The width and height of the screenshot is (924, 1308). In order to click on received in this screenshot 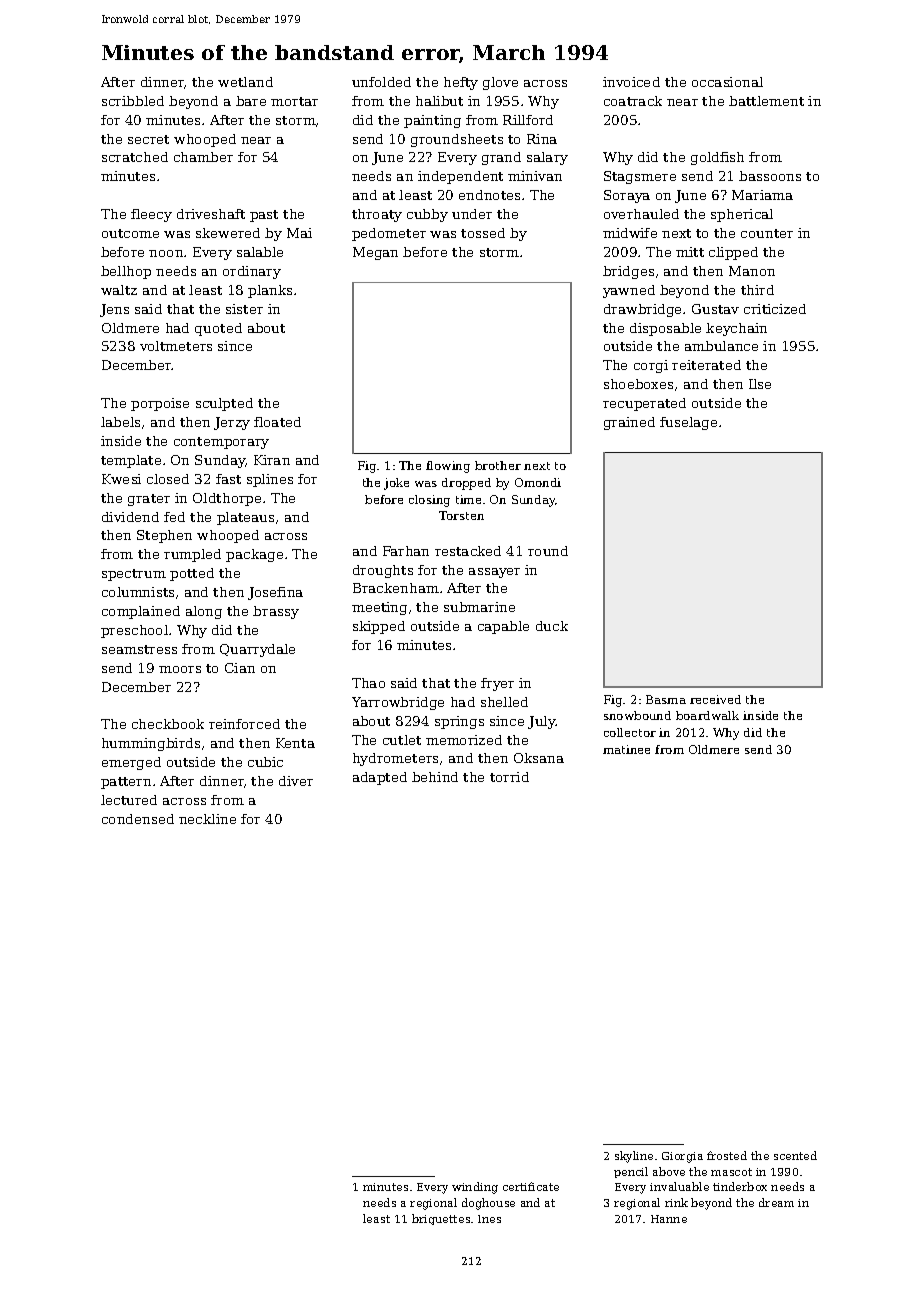, I will do `click(715, 699)`.
